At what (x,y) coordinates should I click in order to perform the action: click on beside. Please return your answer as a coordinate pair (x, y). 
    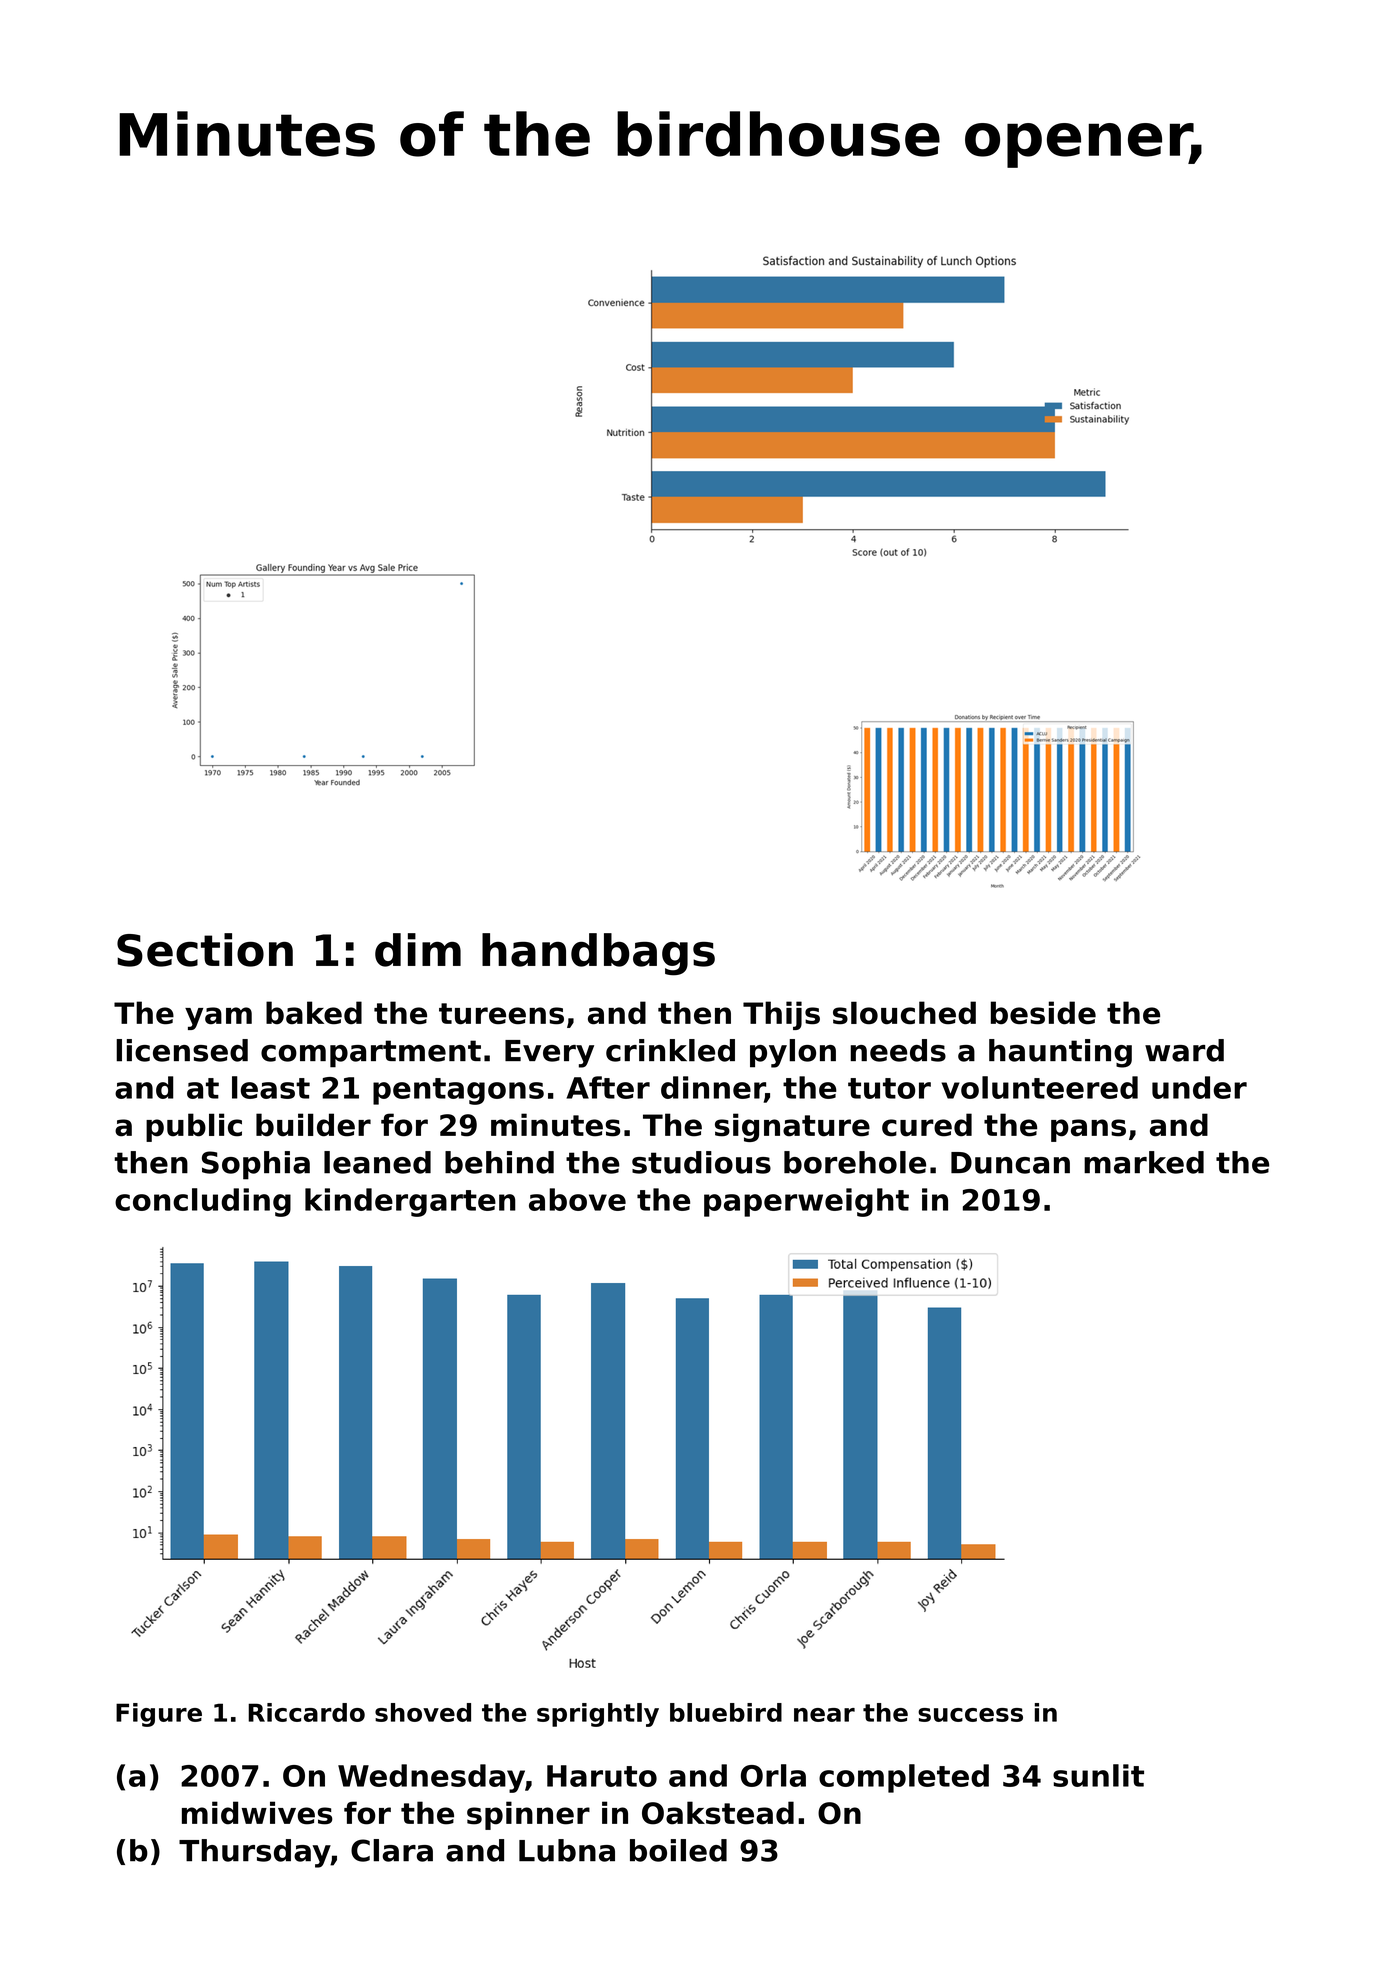
    Looking at the image, I should click on (1043, 1013).
